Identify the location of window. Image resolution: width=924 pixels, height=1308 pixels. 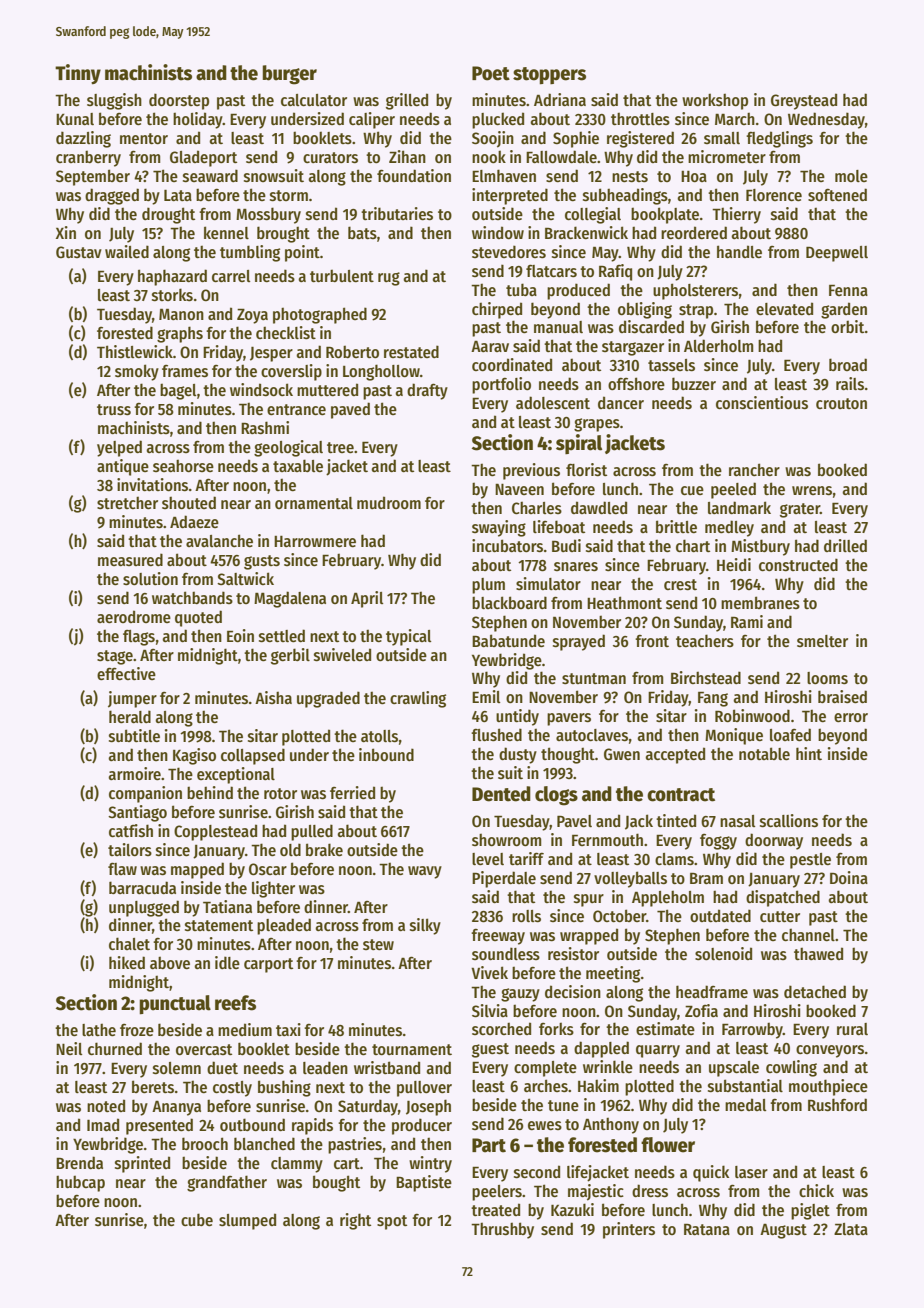
(498, 232).
